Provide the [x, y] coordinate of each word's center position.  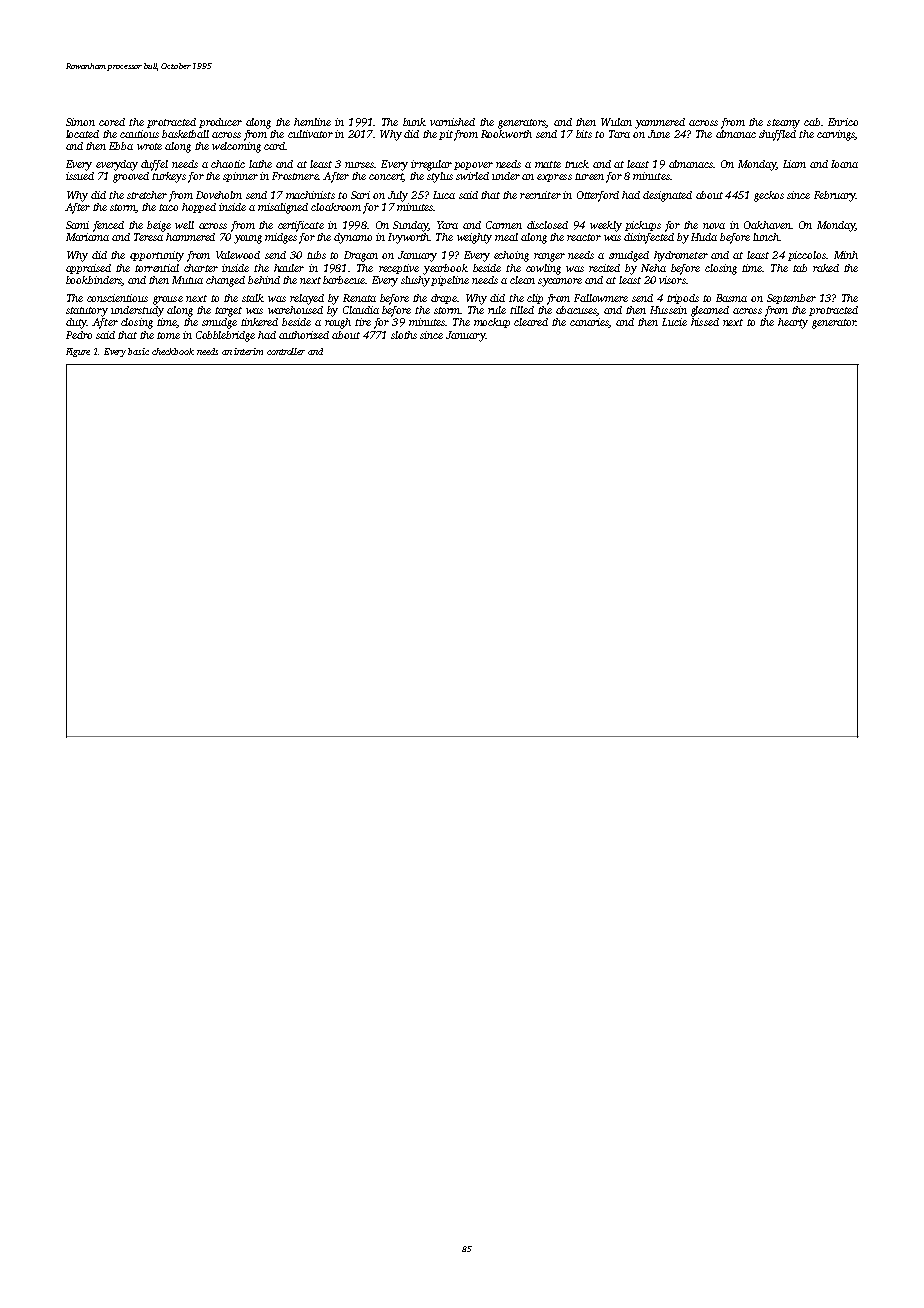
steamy [783, 124]
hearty [793, 323]
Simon [80, 122]
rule [497, 310]
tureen [589, 176]
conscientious [117, 298]
